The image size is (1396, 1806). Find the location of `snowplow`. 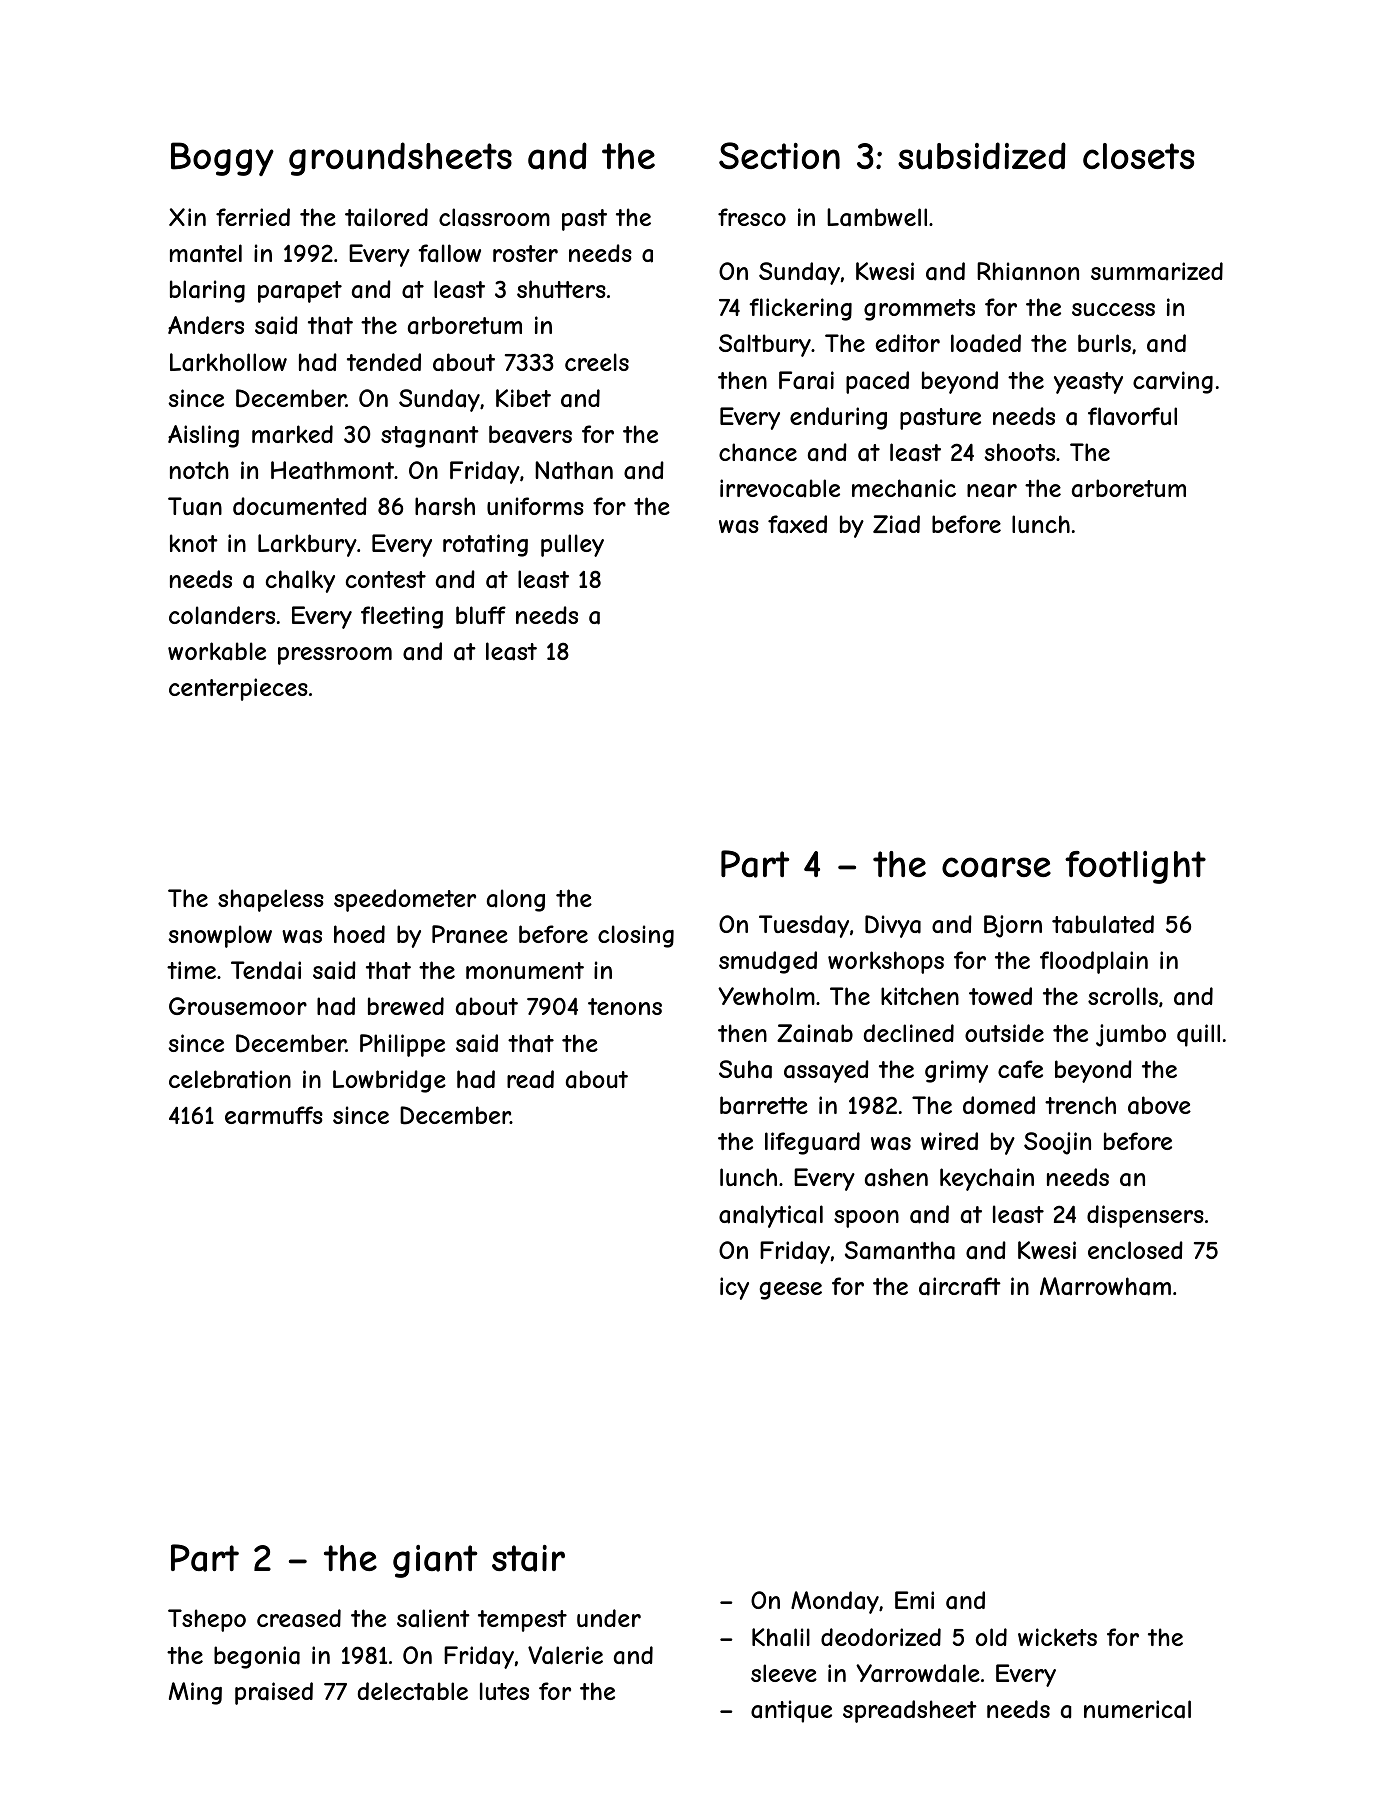

snowplow is located at coordinates (220, 936).
